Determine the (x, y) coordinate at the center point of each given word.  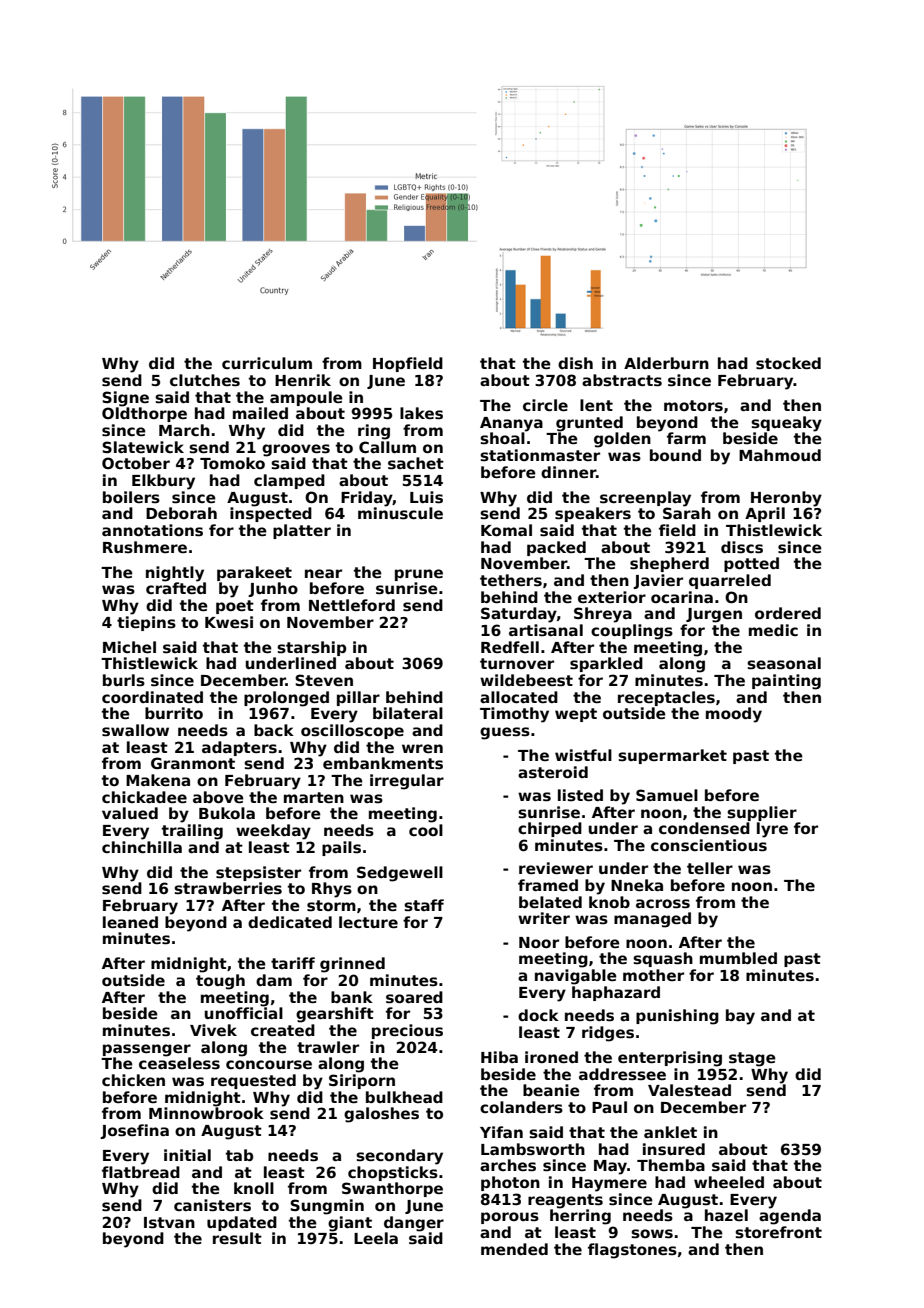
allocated (519, 697)
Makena (158, 780)
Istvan (169, 1223)
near (323, 573)
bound (675, 455)
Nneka (637, 885)
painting (786, 682)
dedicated (290, 922)
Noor (539, 942)
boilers (131, 497)
